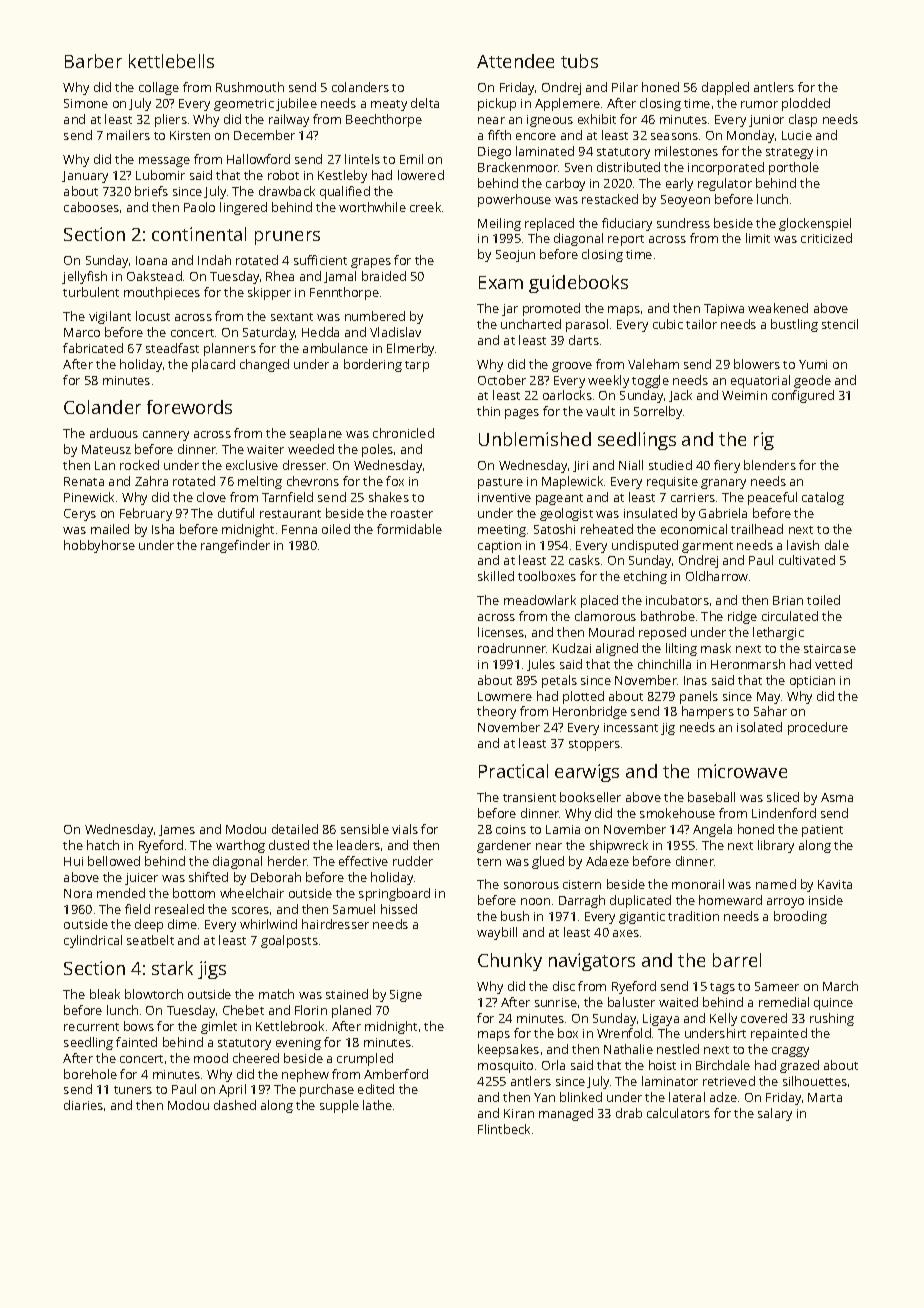  I want to click on pliers, so click(171, 120).
